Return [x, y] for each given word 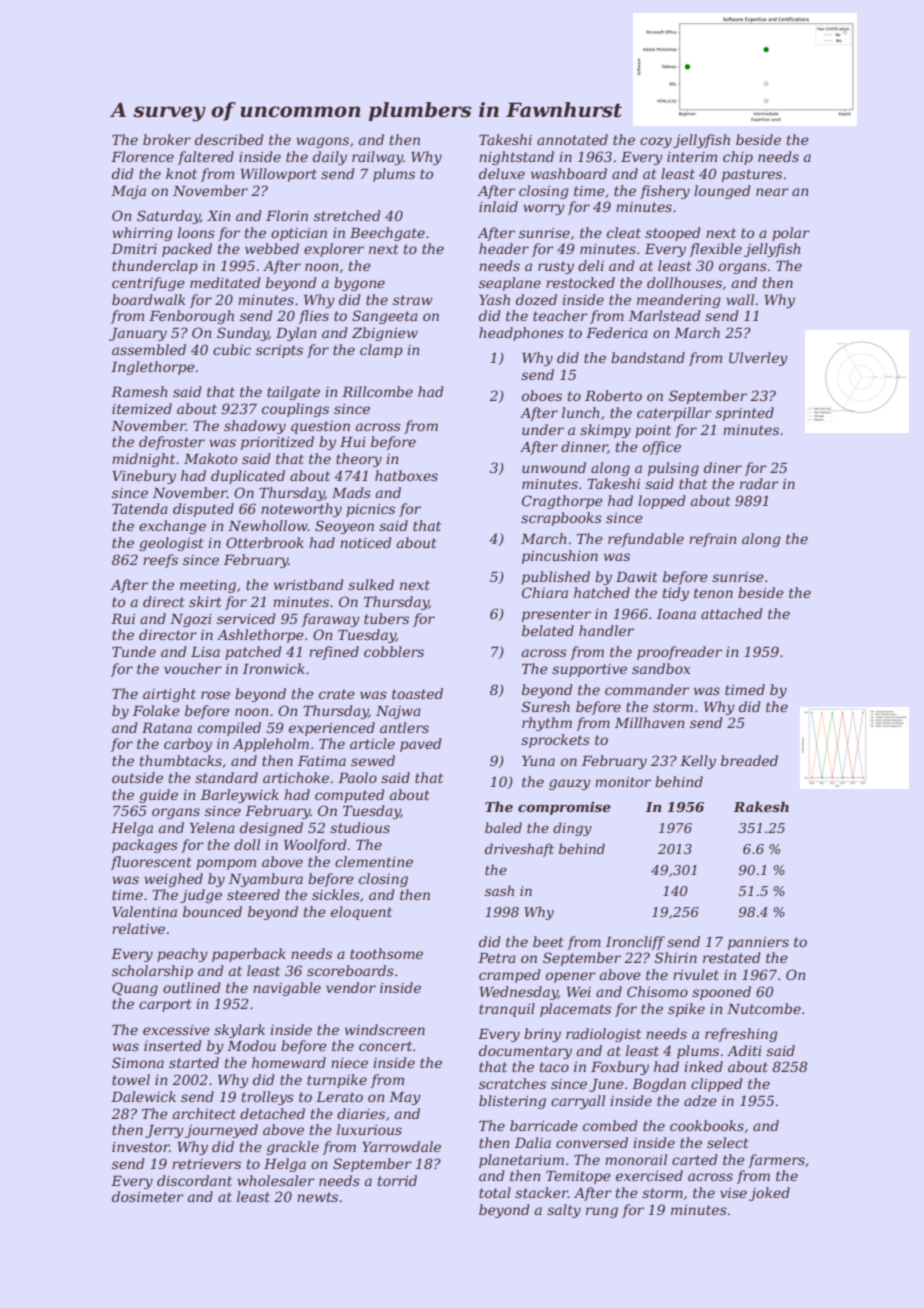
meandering [679, 301]
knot [181, 173]
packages [145, 846]
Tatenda [140, 508]
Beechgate [387, 234]
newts [317, 1197]
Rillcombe [377, 391]
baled [503, 827]
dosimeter [148, 1196]
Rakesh [761, 806]
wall [740, 299]
